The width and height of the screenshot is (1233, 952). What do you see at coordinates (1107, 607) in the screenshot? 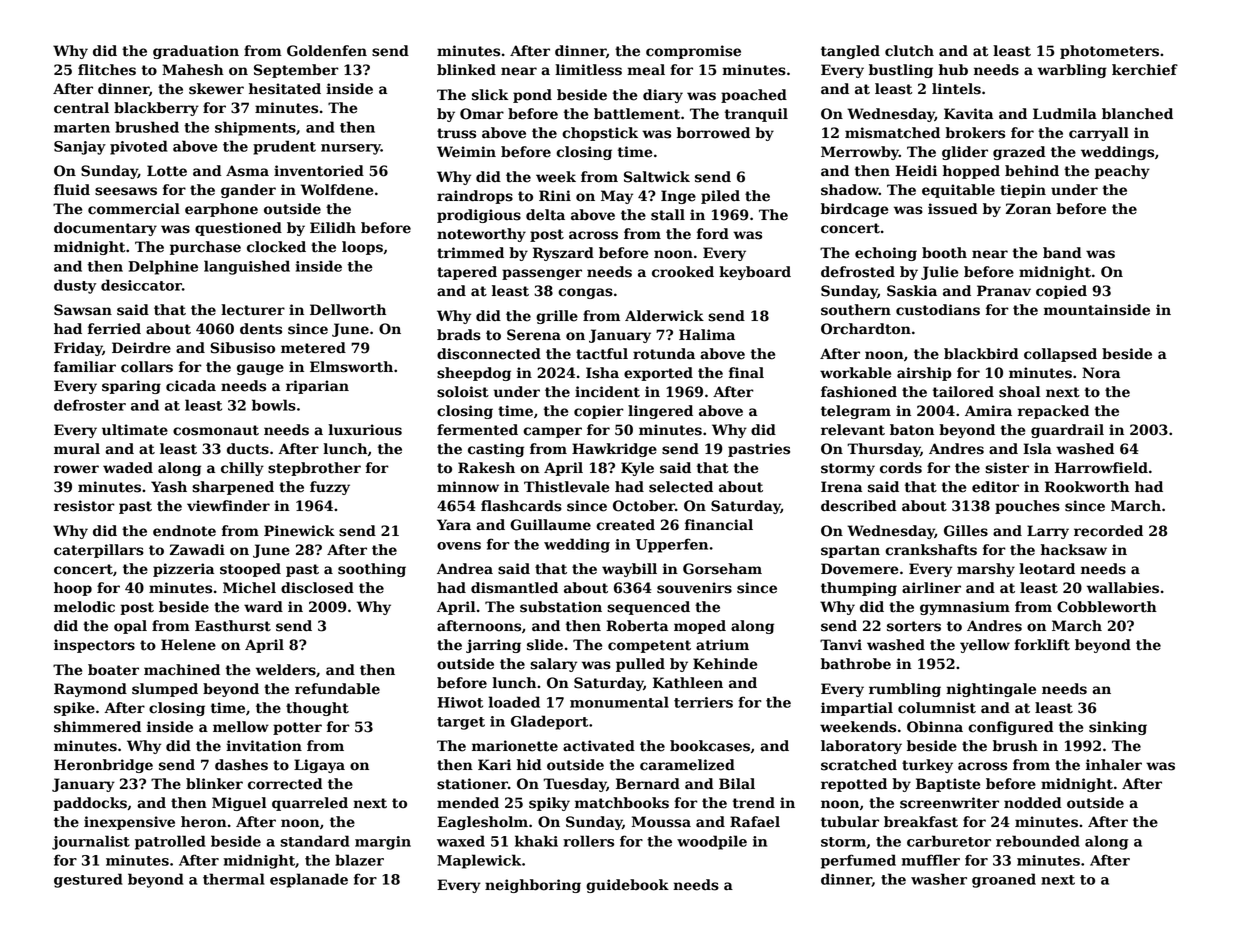
I see `Cobbleworth` at bounding box center [1107, 607].
